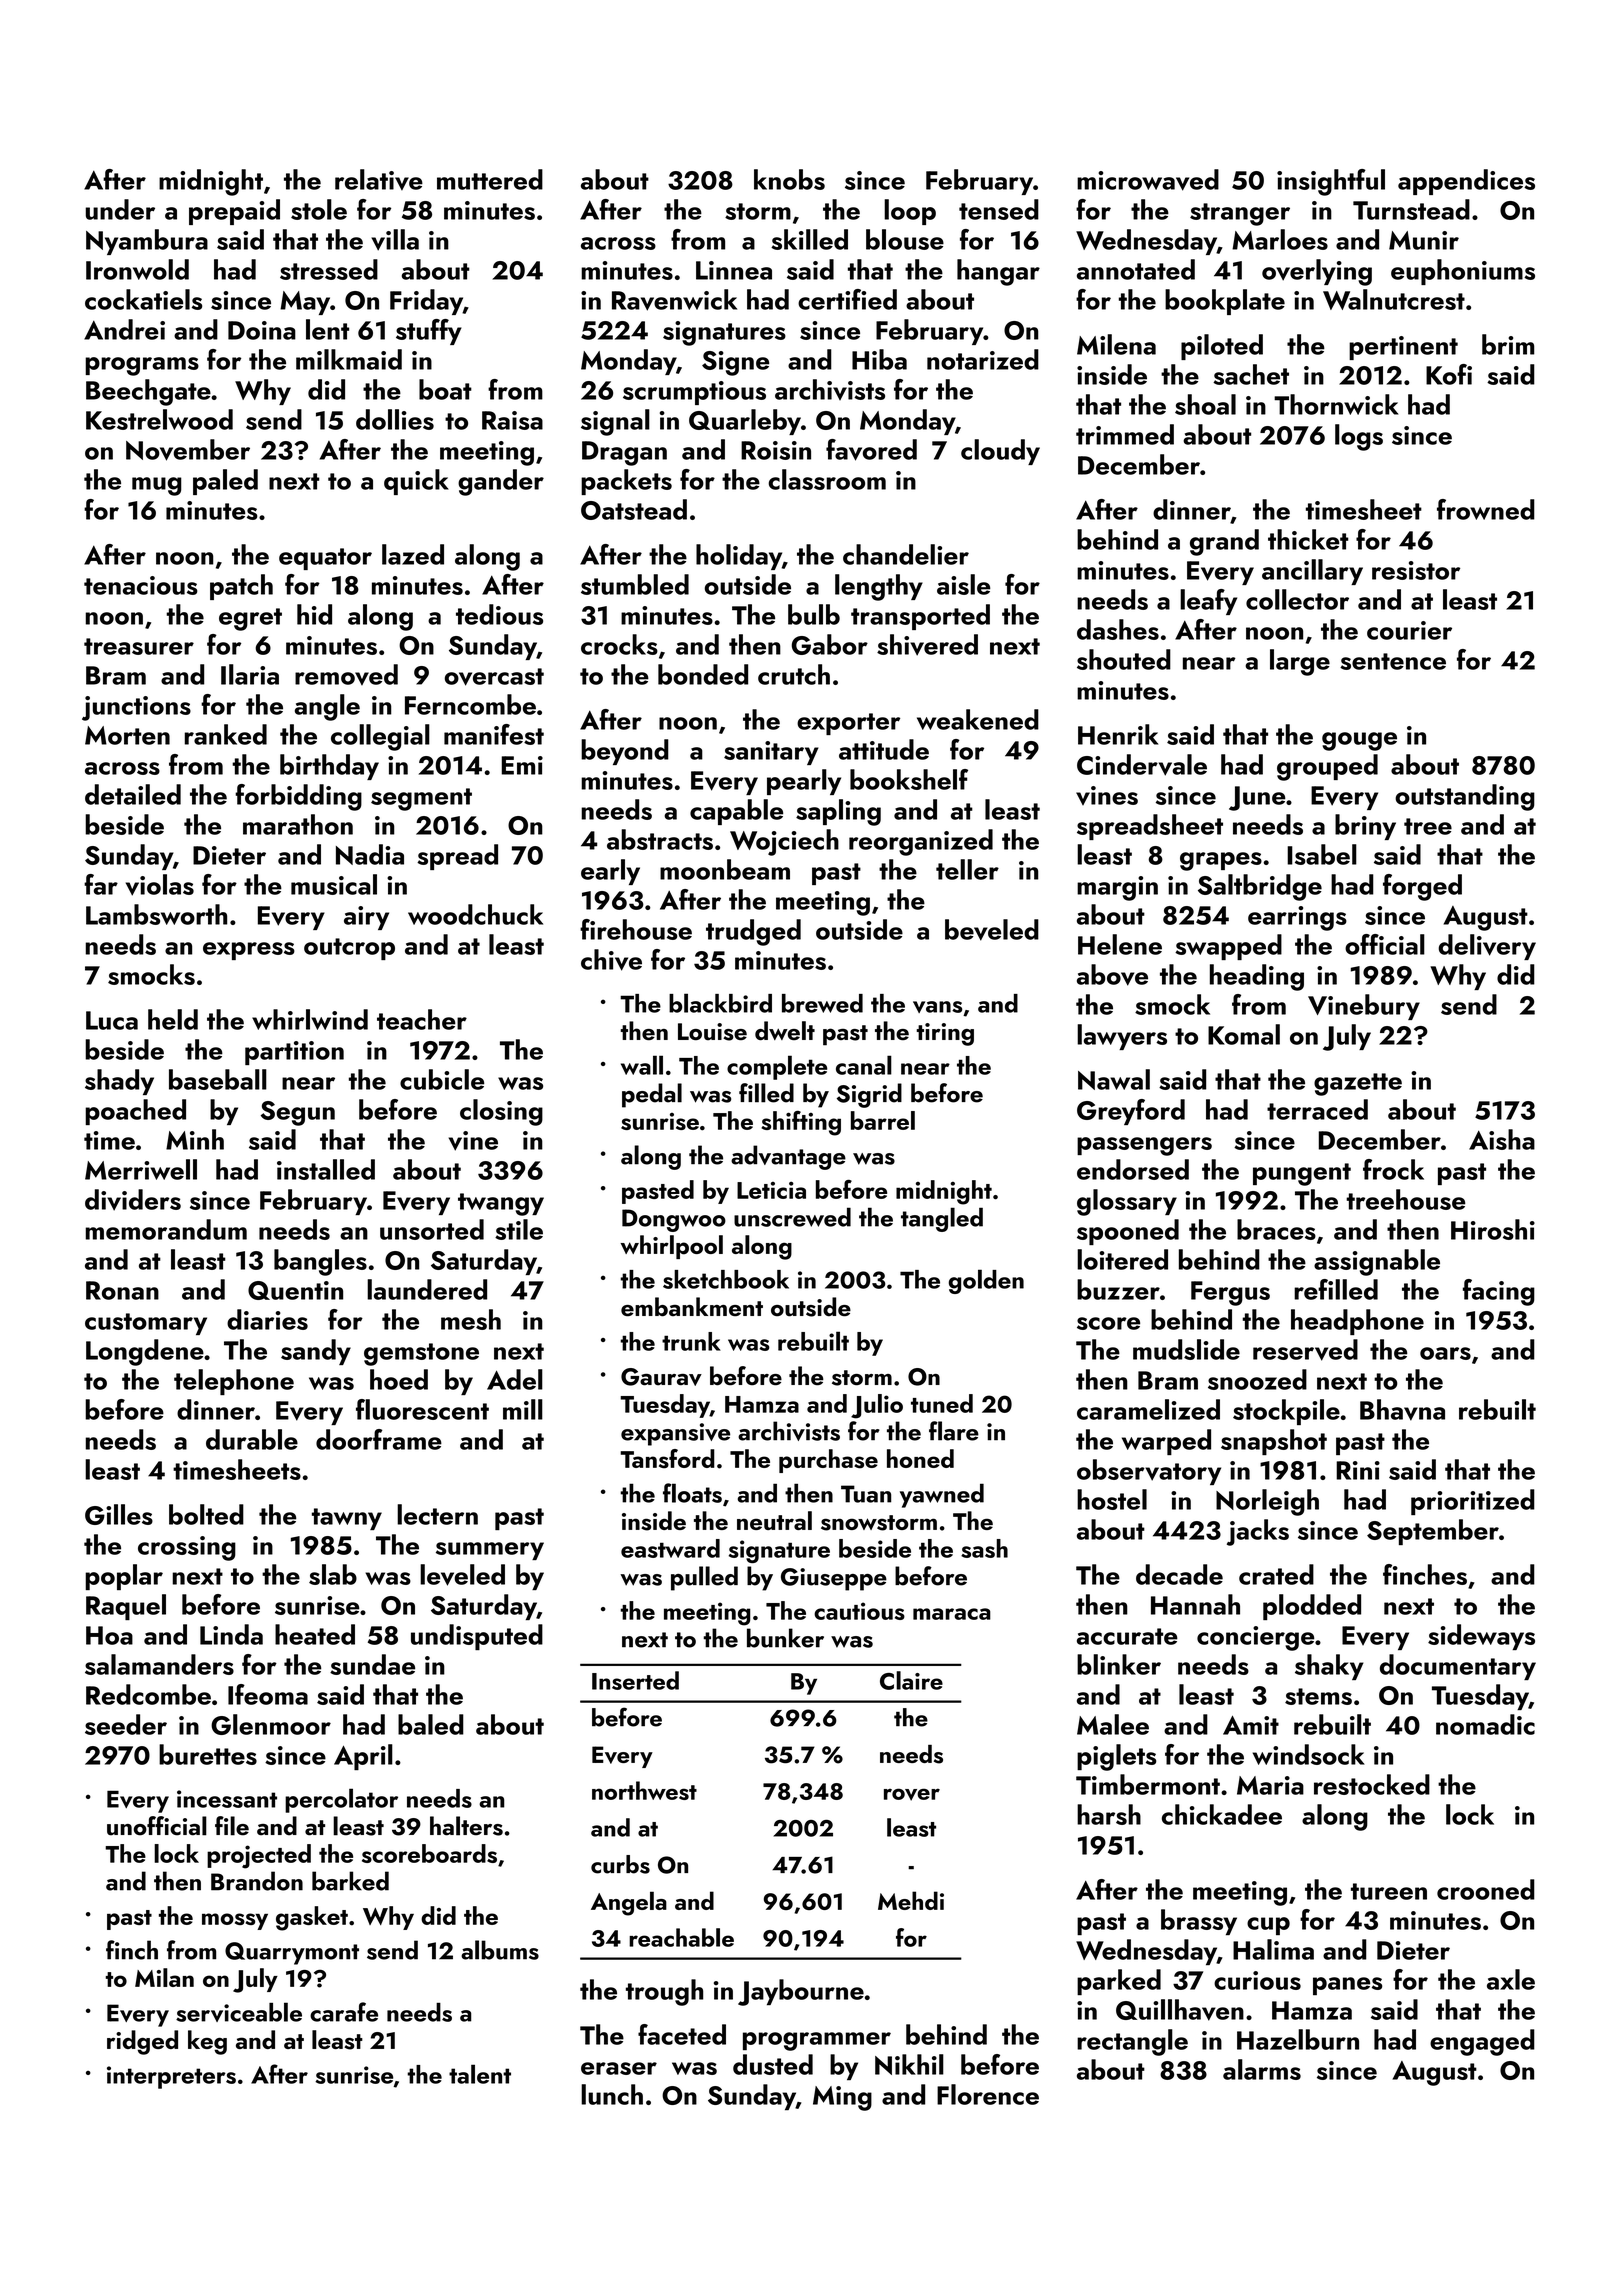 The width and height of the screenshot is (1620, 2292). I want to click on interpreters, so click(171, 2077).
